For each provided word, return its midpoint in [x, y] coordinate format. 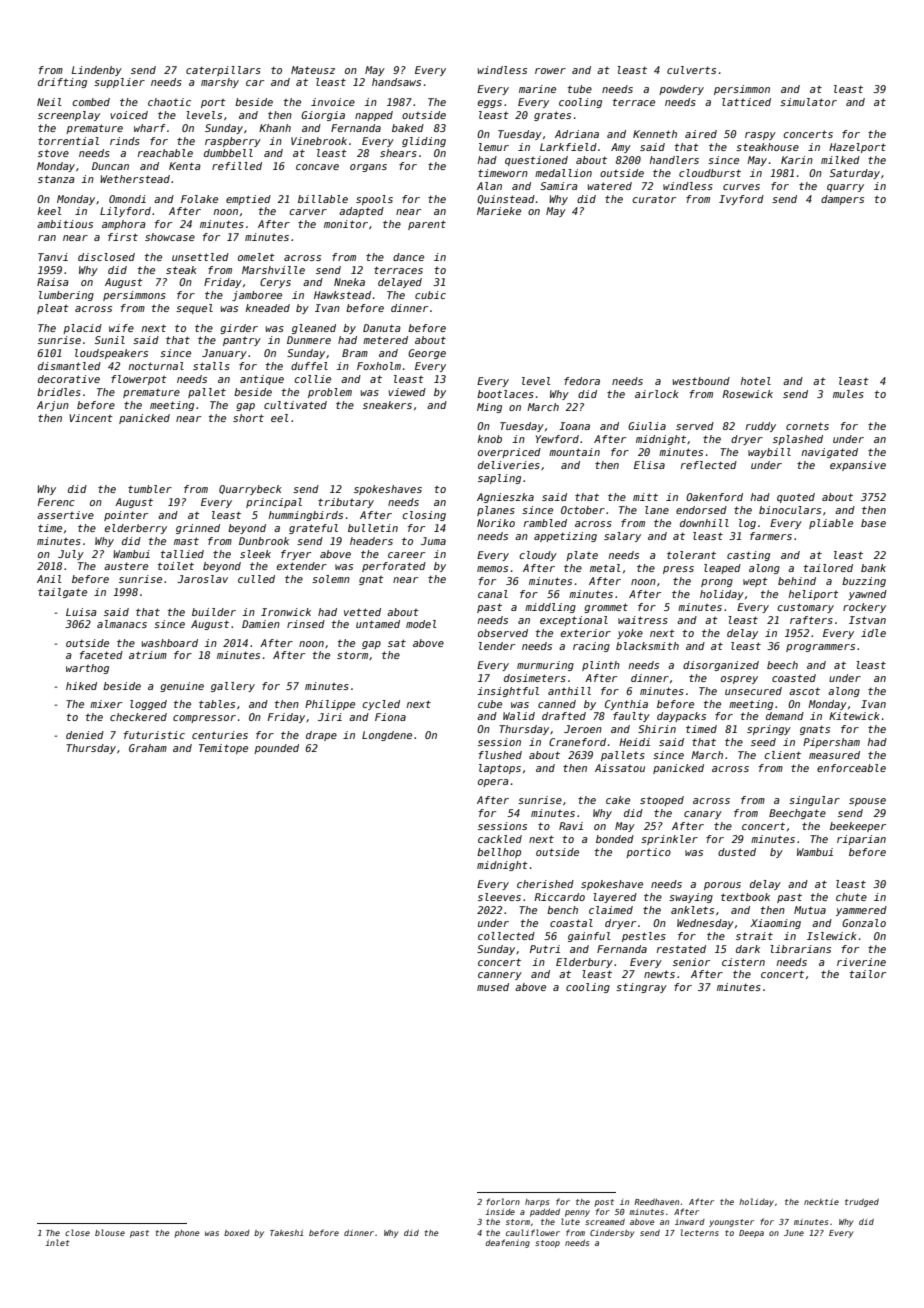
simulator [808, 102]
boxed [237, 1233]
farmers [771, 536]
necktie [821, 1202]
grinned [198, 529]
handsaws [396, 82]
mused [493, 987]
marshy [220, 83]
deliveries [509, 465]
